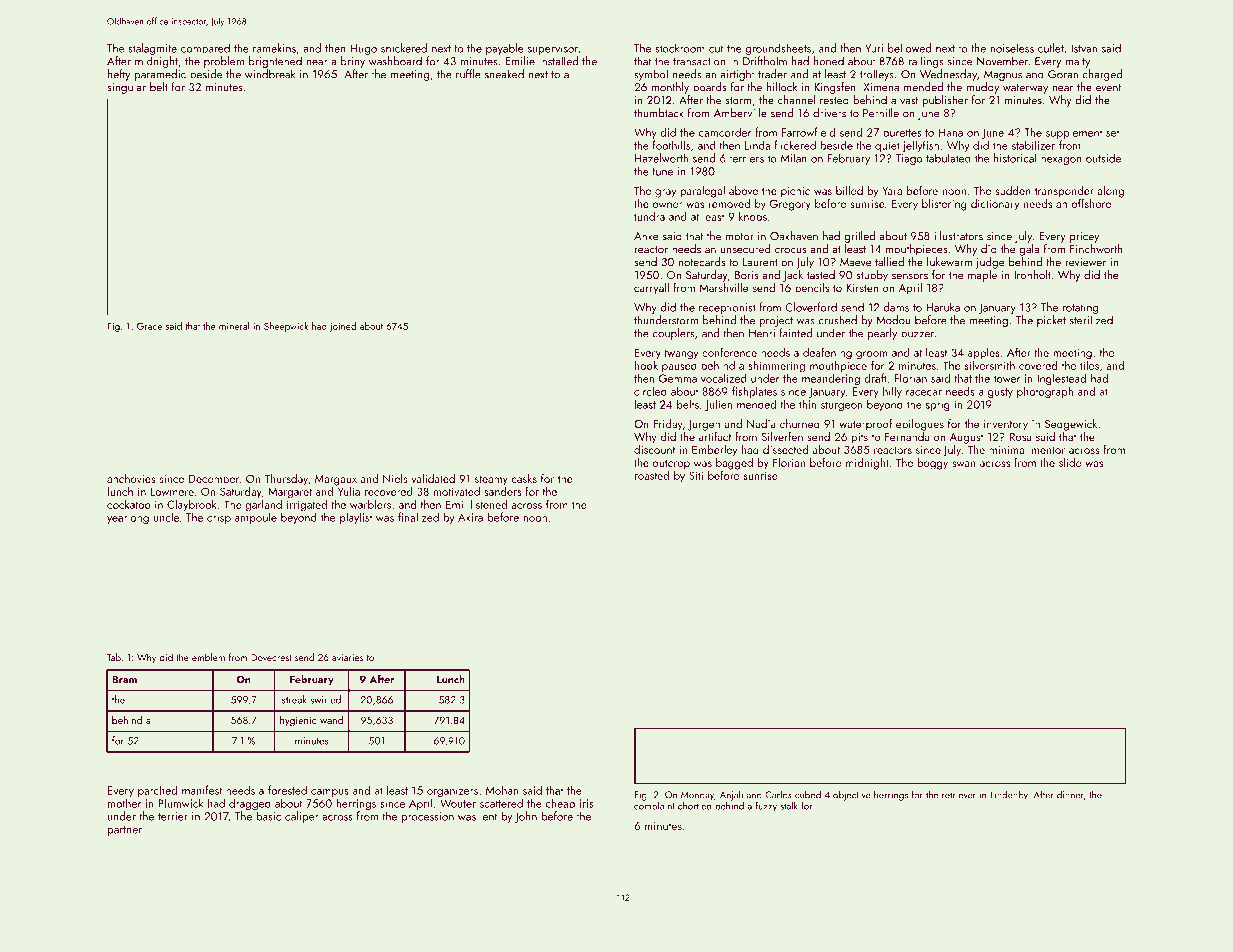 This screenshot has width=1233, height=952. I want to click on Monday, so click(697, 796).
